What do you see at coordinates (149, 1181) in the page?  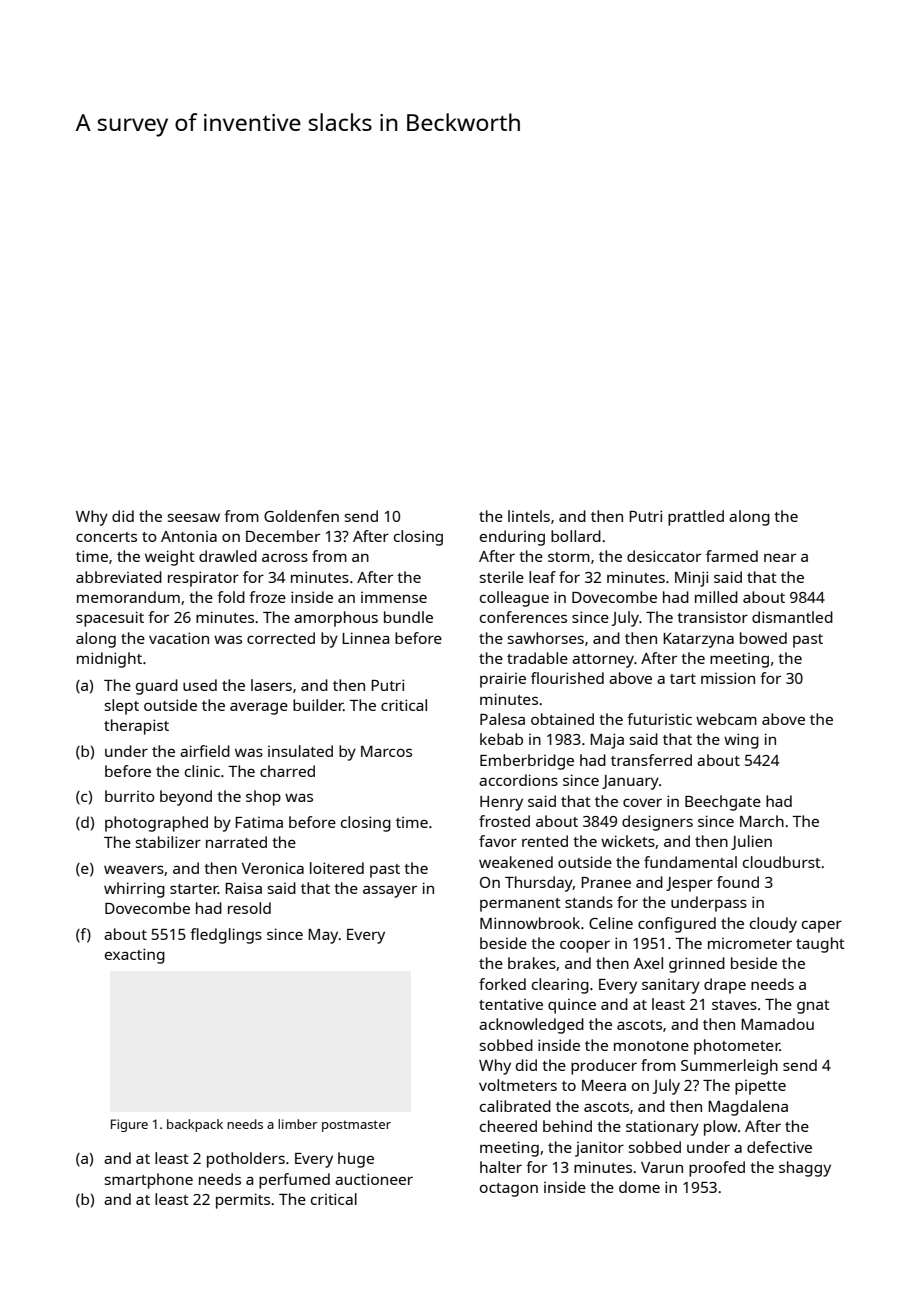 I see `smartphone` at bounding box center [149, 1181].
